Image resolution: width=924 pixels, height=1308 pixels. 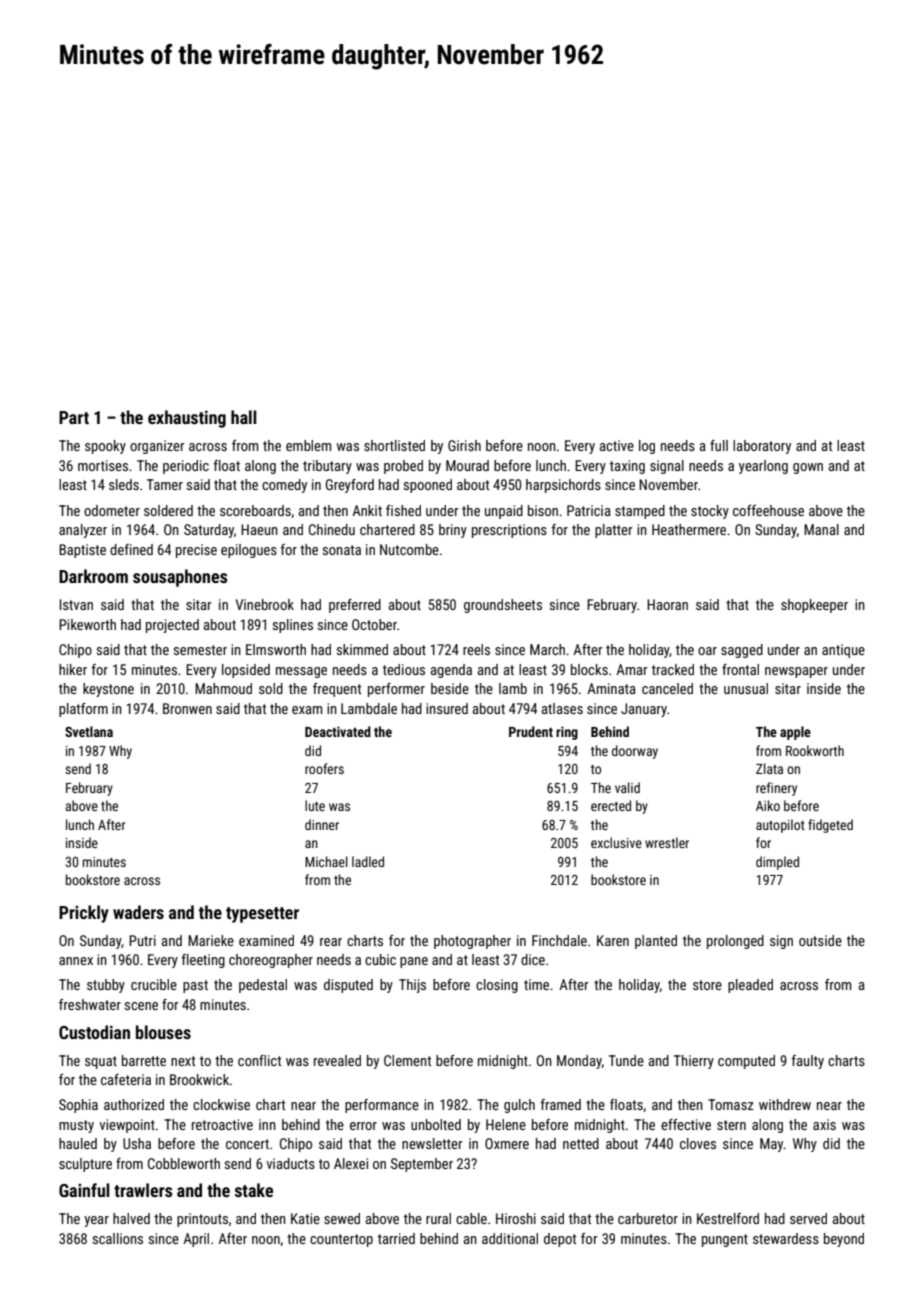 I want to click on sousaphones, so click(x=180, y=578).
